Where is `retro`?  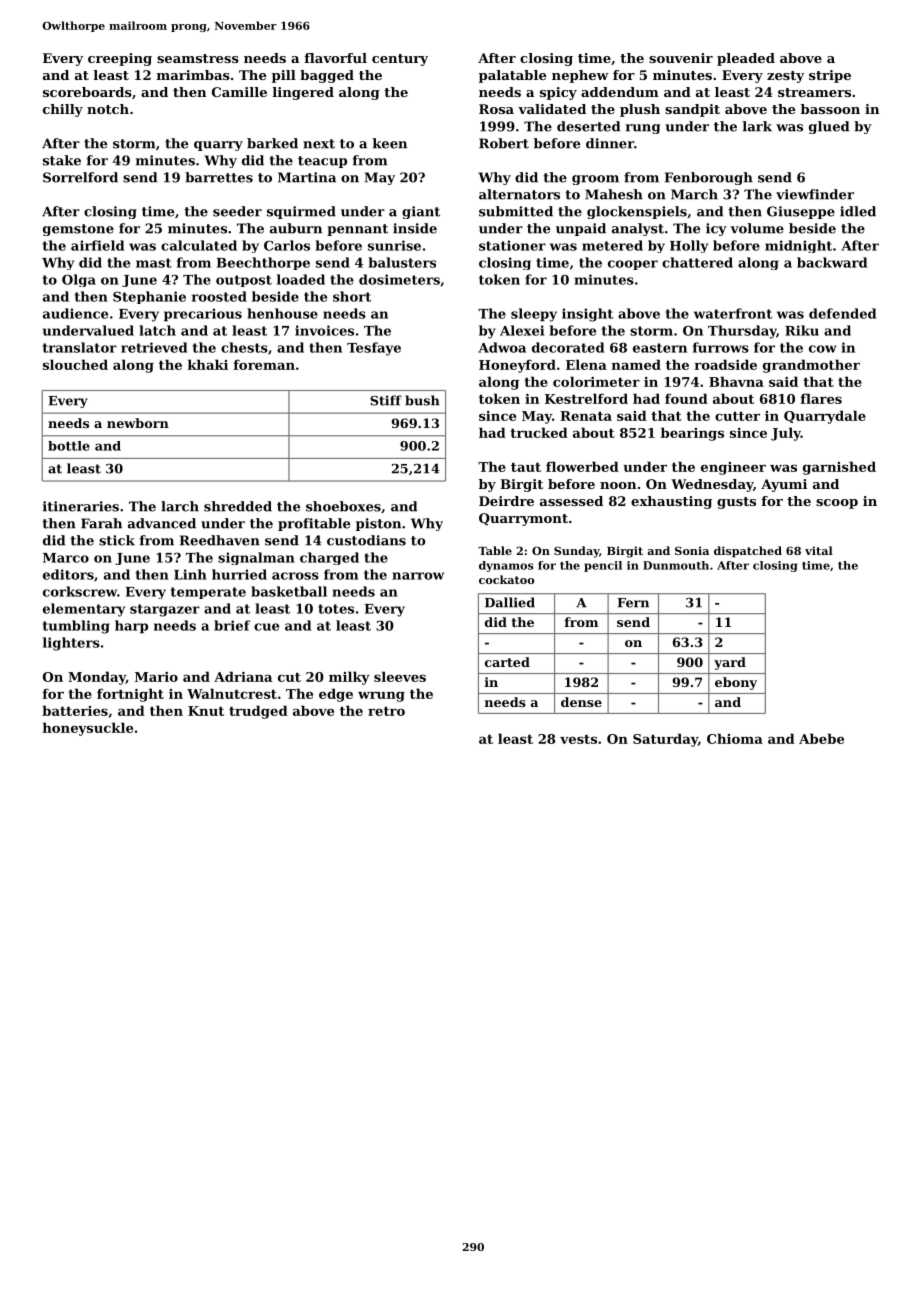 retro is located at coordinates (386, 711).
